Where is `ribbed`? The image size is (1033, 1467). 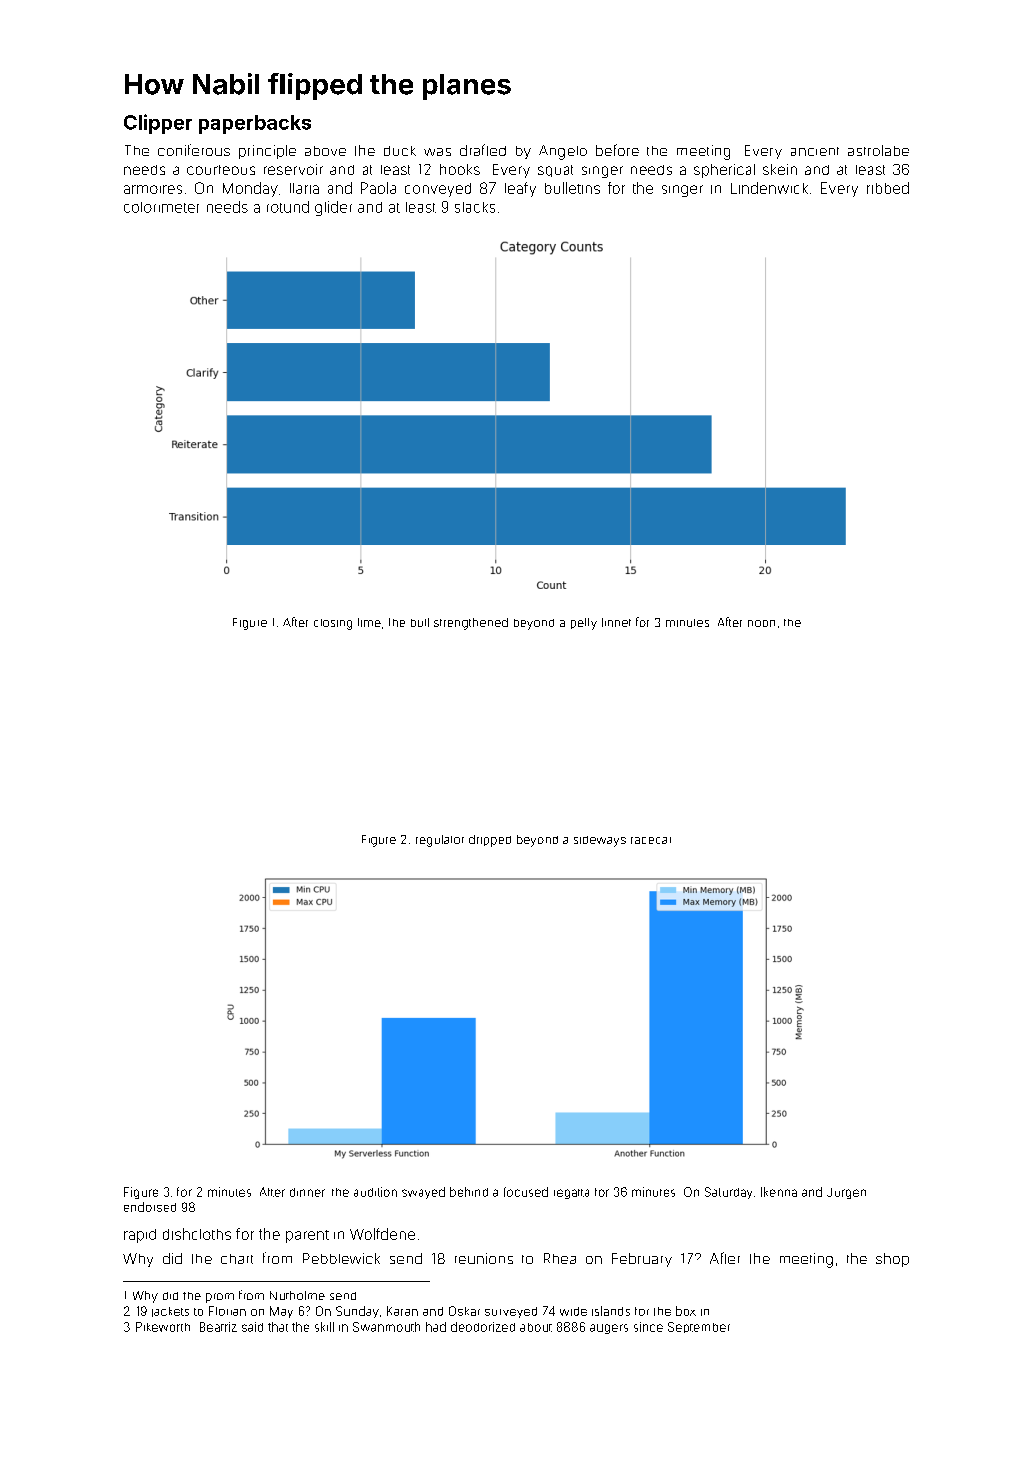
ribbed is located at coordinates (888, 188).
